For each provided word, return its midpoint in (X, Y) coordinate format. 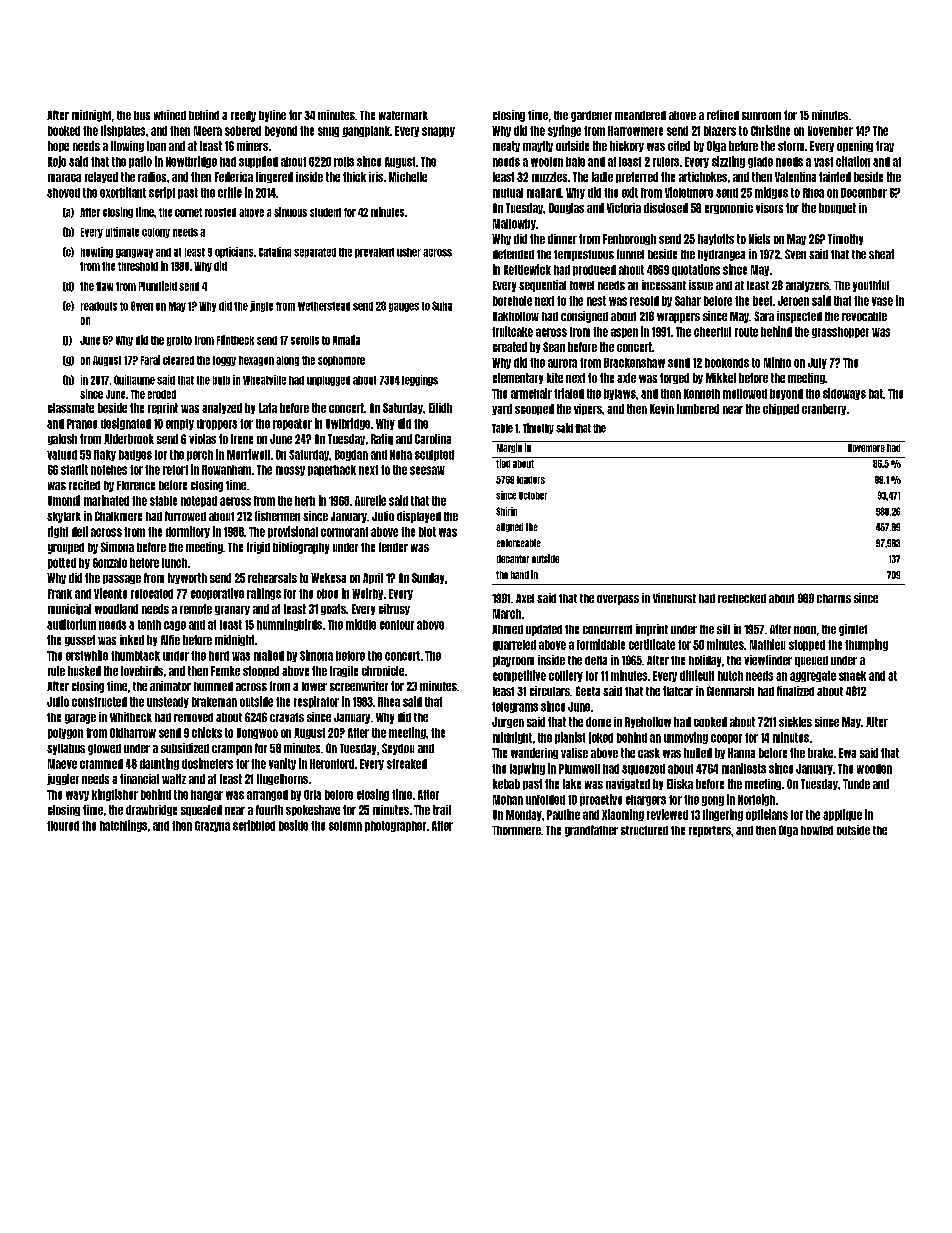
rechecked (742, 598)
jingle (261, 306)
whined (170, 115)
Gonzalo (110, 563)
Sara (764, 316)
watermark (403, 115)
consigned (584, 317)
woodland (116, 609)
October (533, 496)
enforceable (519, 543)
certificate (652, 644)
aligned (509, 527)
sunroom (761, 116)
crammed (101, 764)
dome (598, 722)
